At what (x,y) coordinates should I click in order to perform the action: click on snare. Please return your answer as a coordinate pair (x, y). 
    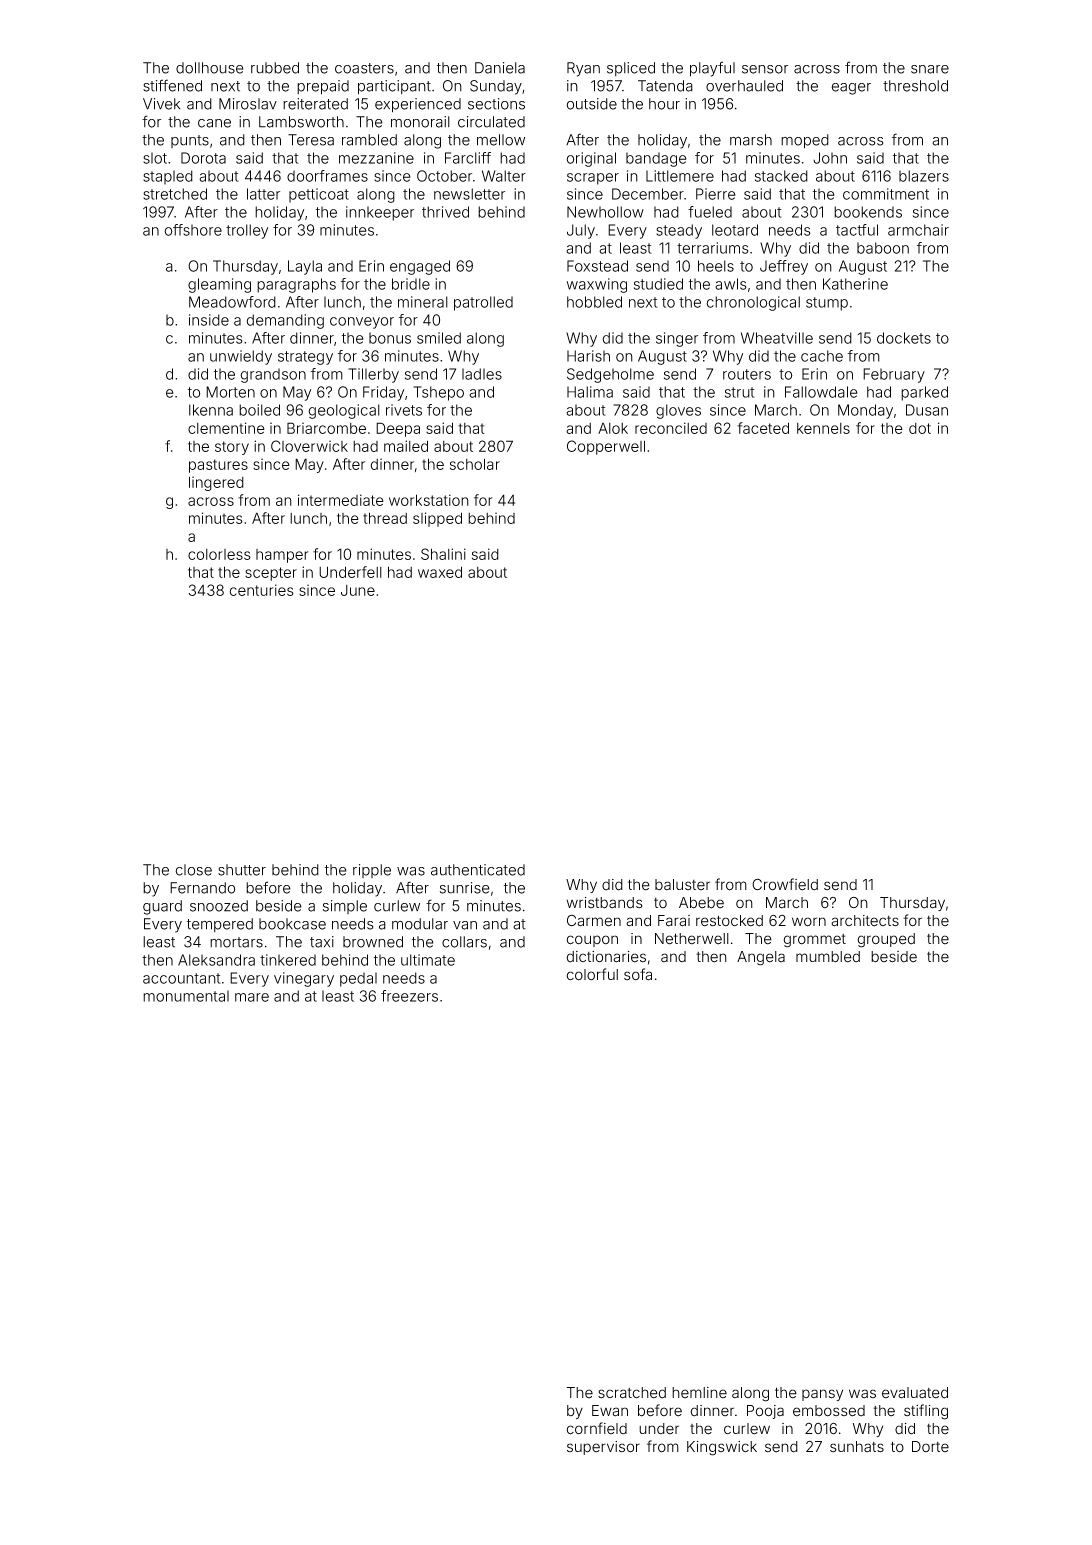
    Looking at the image, I should click on (930, 69).
